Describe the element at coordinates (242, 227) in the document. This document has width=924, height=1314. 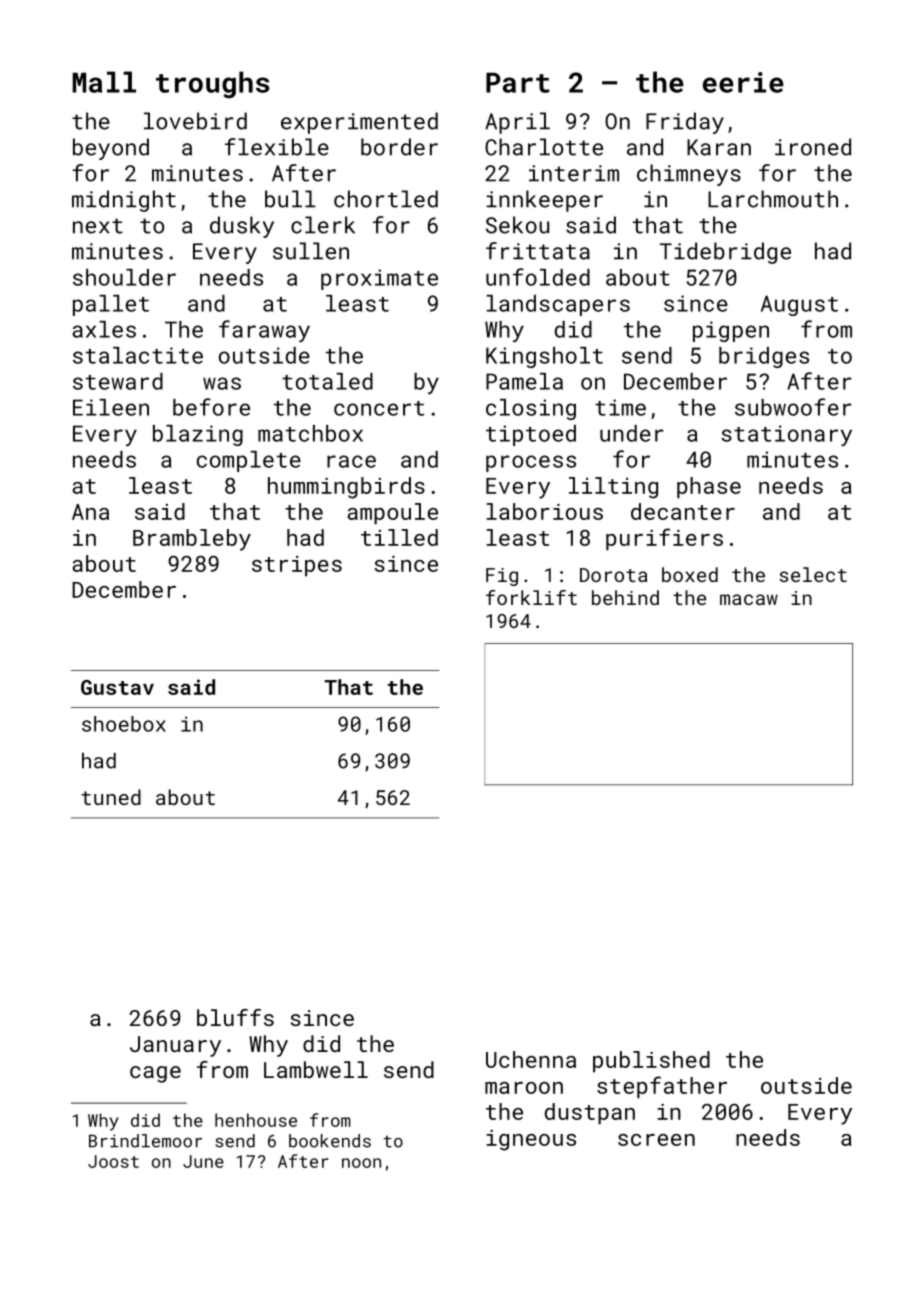
I see `dusky` at that location.
